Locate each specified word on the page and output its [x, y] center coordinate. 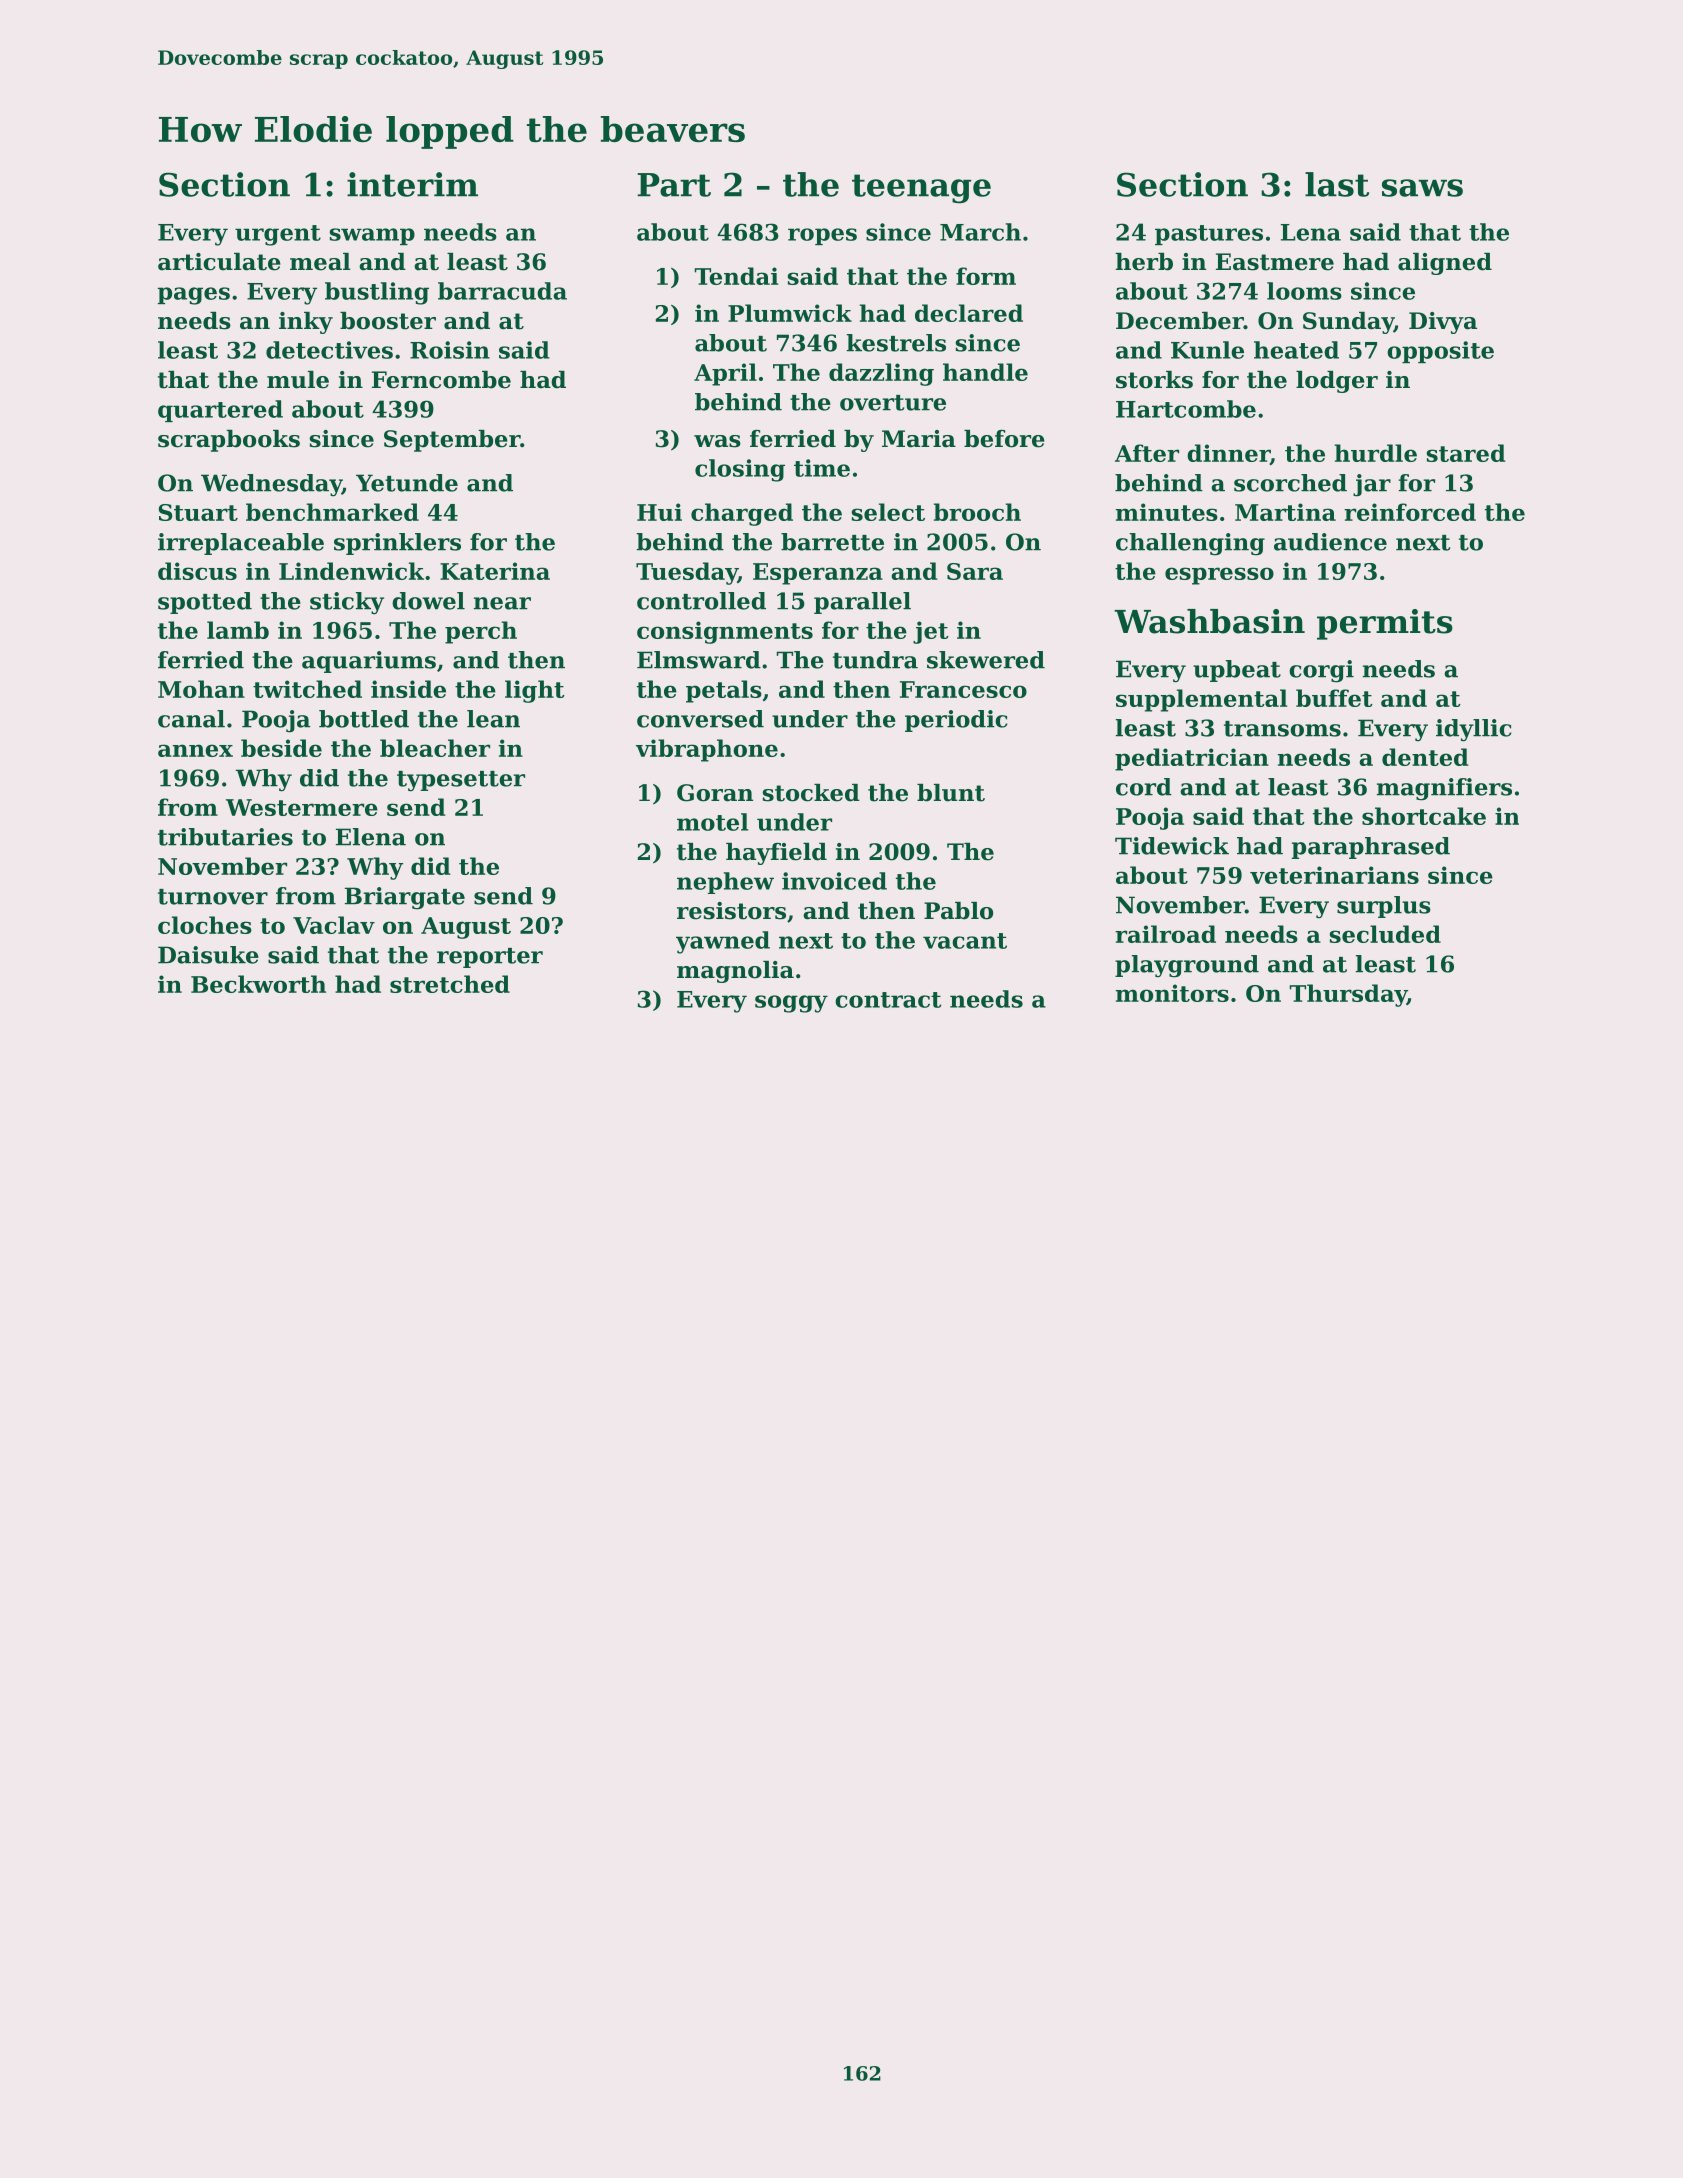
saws [1422, 188]
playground [1187, 966]
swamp [372, 236]
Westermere [302, 807]
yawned [723, 942]
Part [674, 185]
